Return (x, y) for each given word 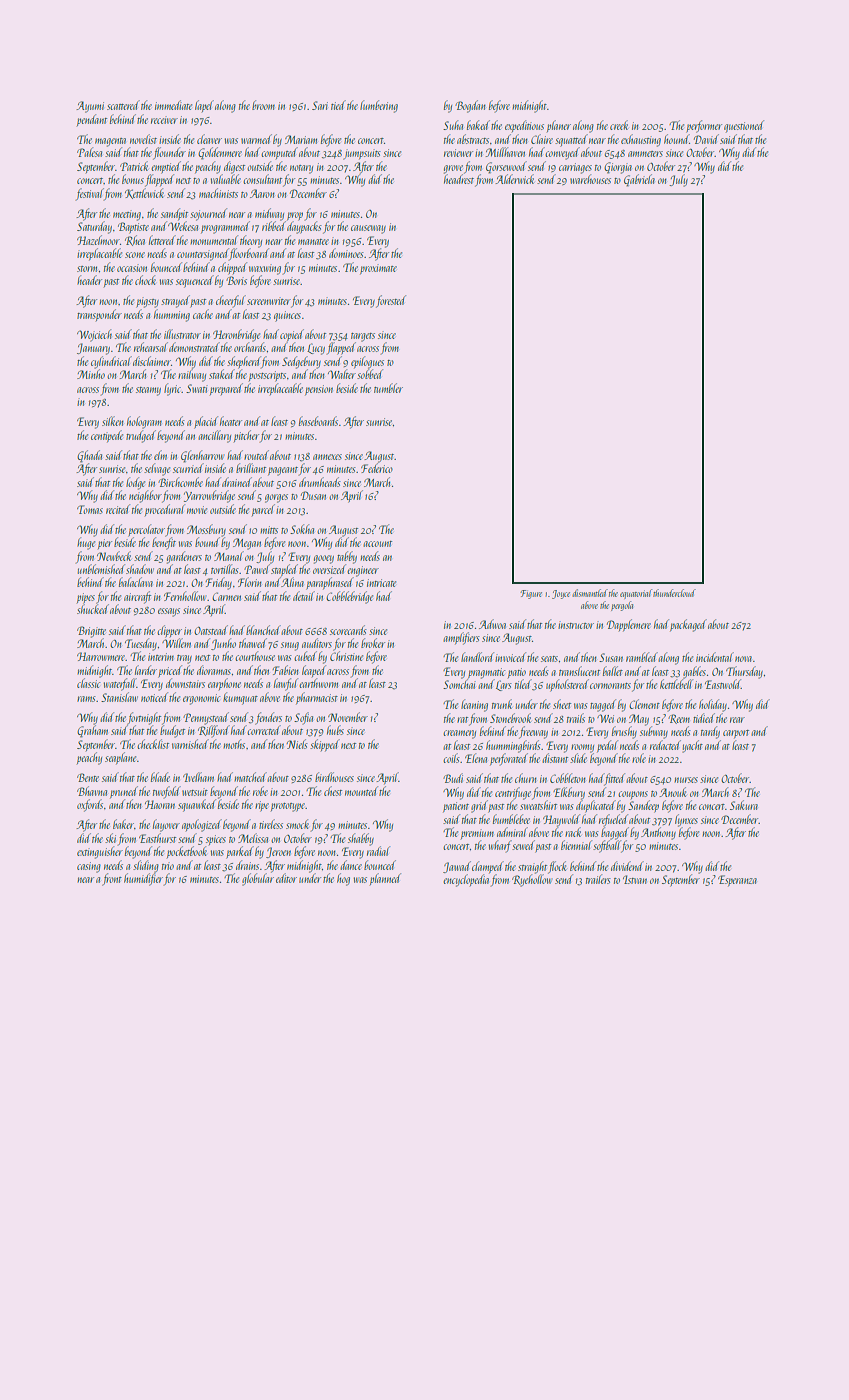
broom (263, 105)
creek (619, 125)
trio (168, 866)
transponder (99, 315)
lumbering (379, 106)
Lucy (316, 349)
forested (391, 301)
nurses (686, 780)
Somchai (459, 684)
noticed (154, 697)
